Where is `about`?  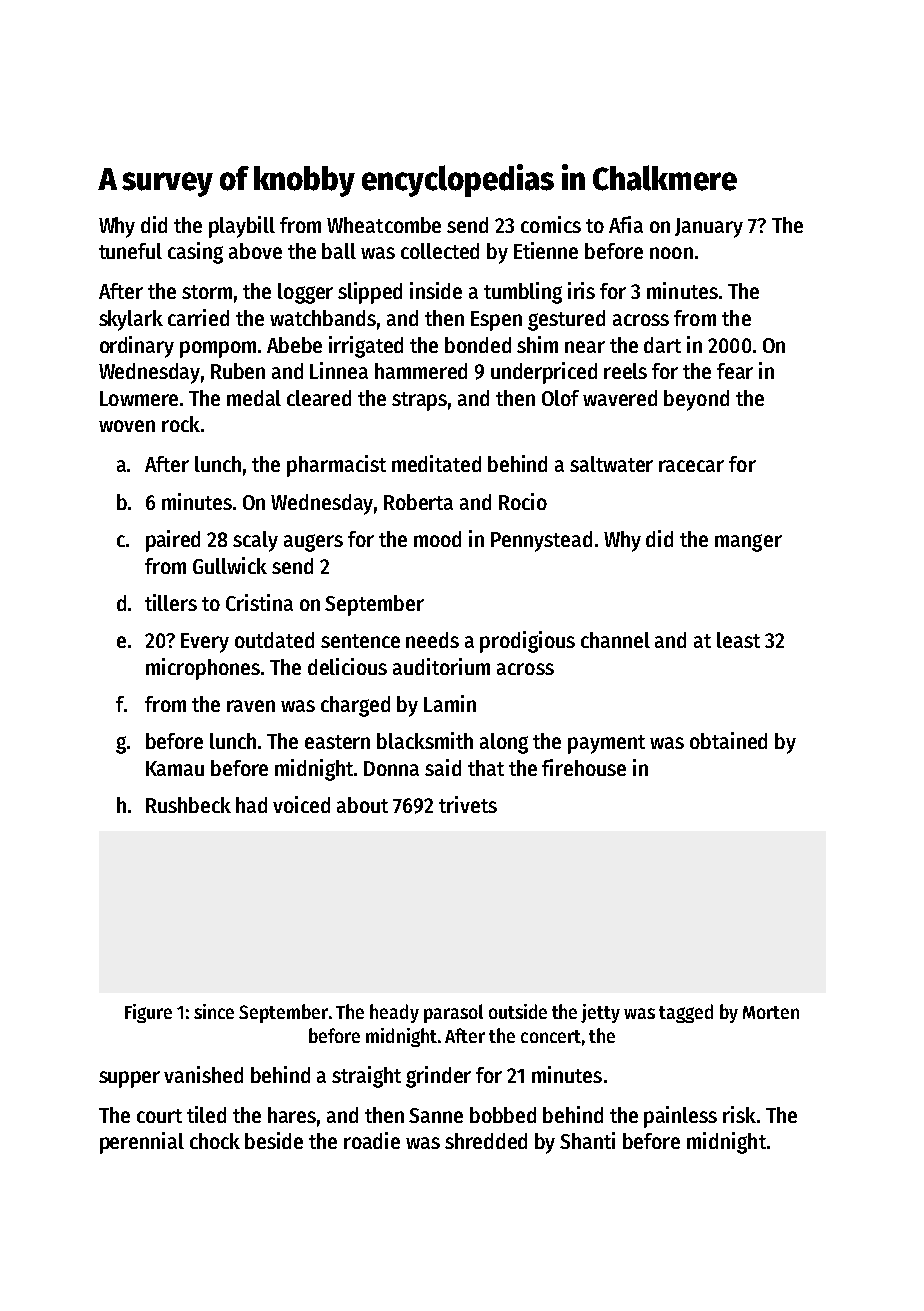 about is located at coordinates (362, 805).
